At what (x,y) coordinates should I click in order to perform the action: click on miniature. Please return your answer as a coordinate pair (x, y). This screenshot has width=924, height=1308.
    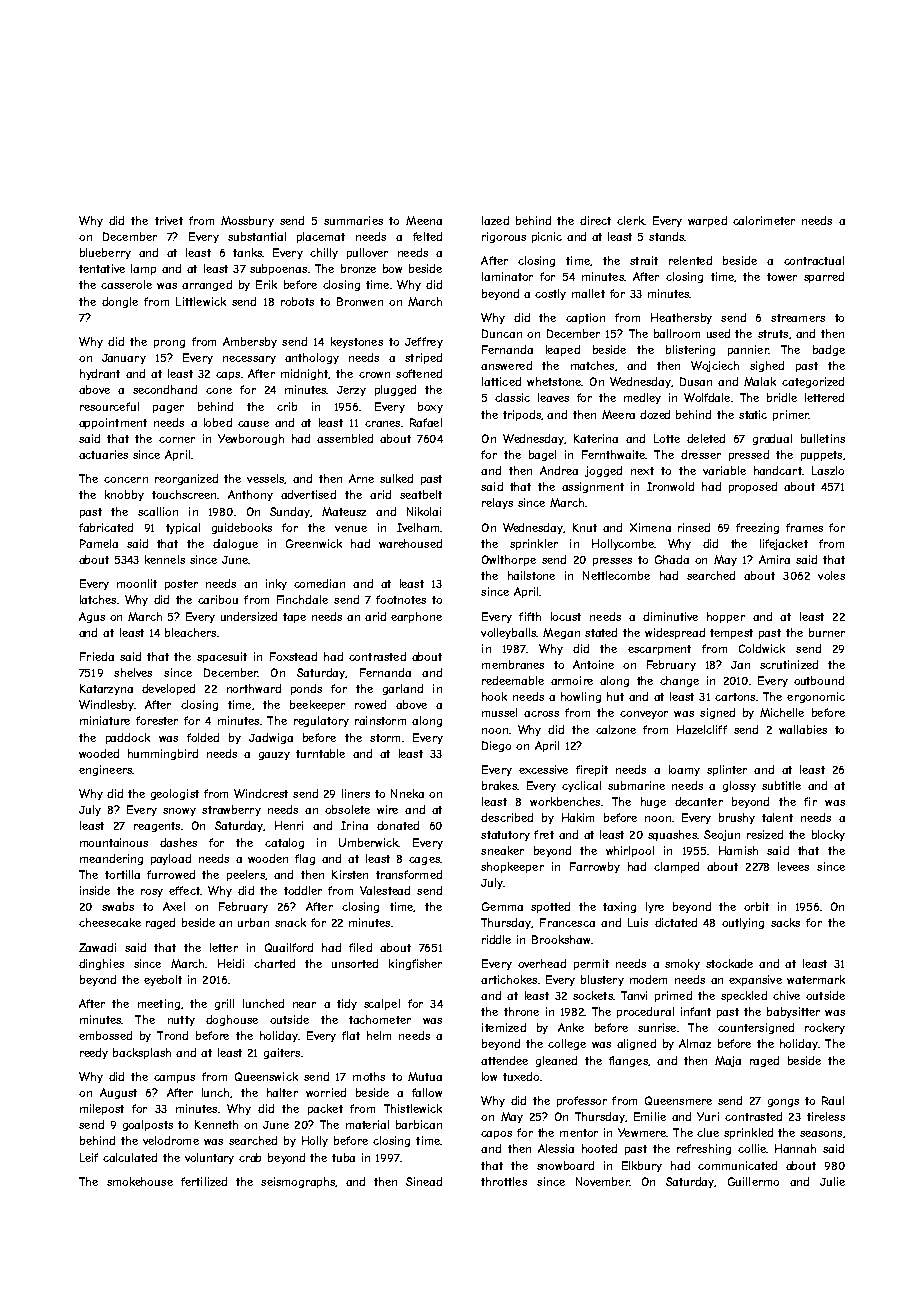
    Looking at the image, I should click on (105, 720).
